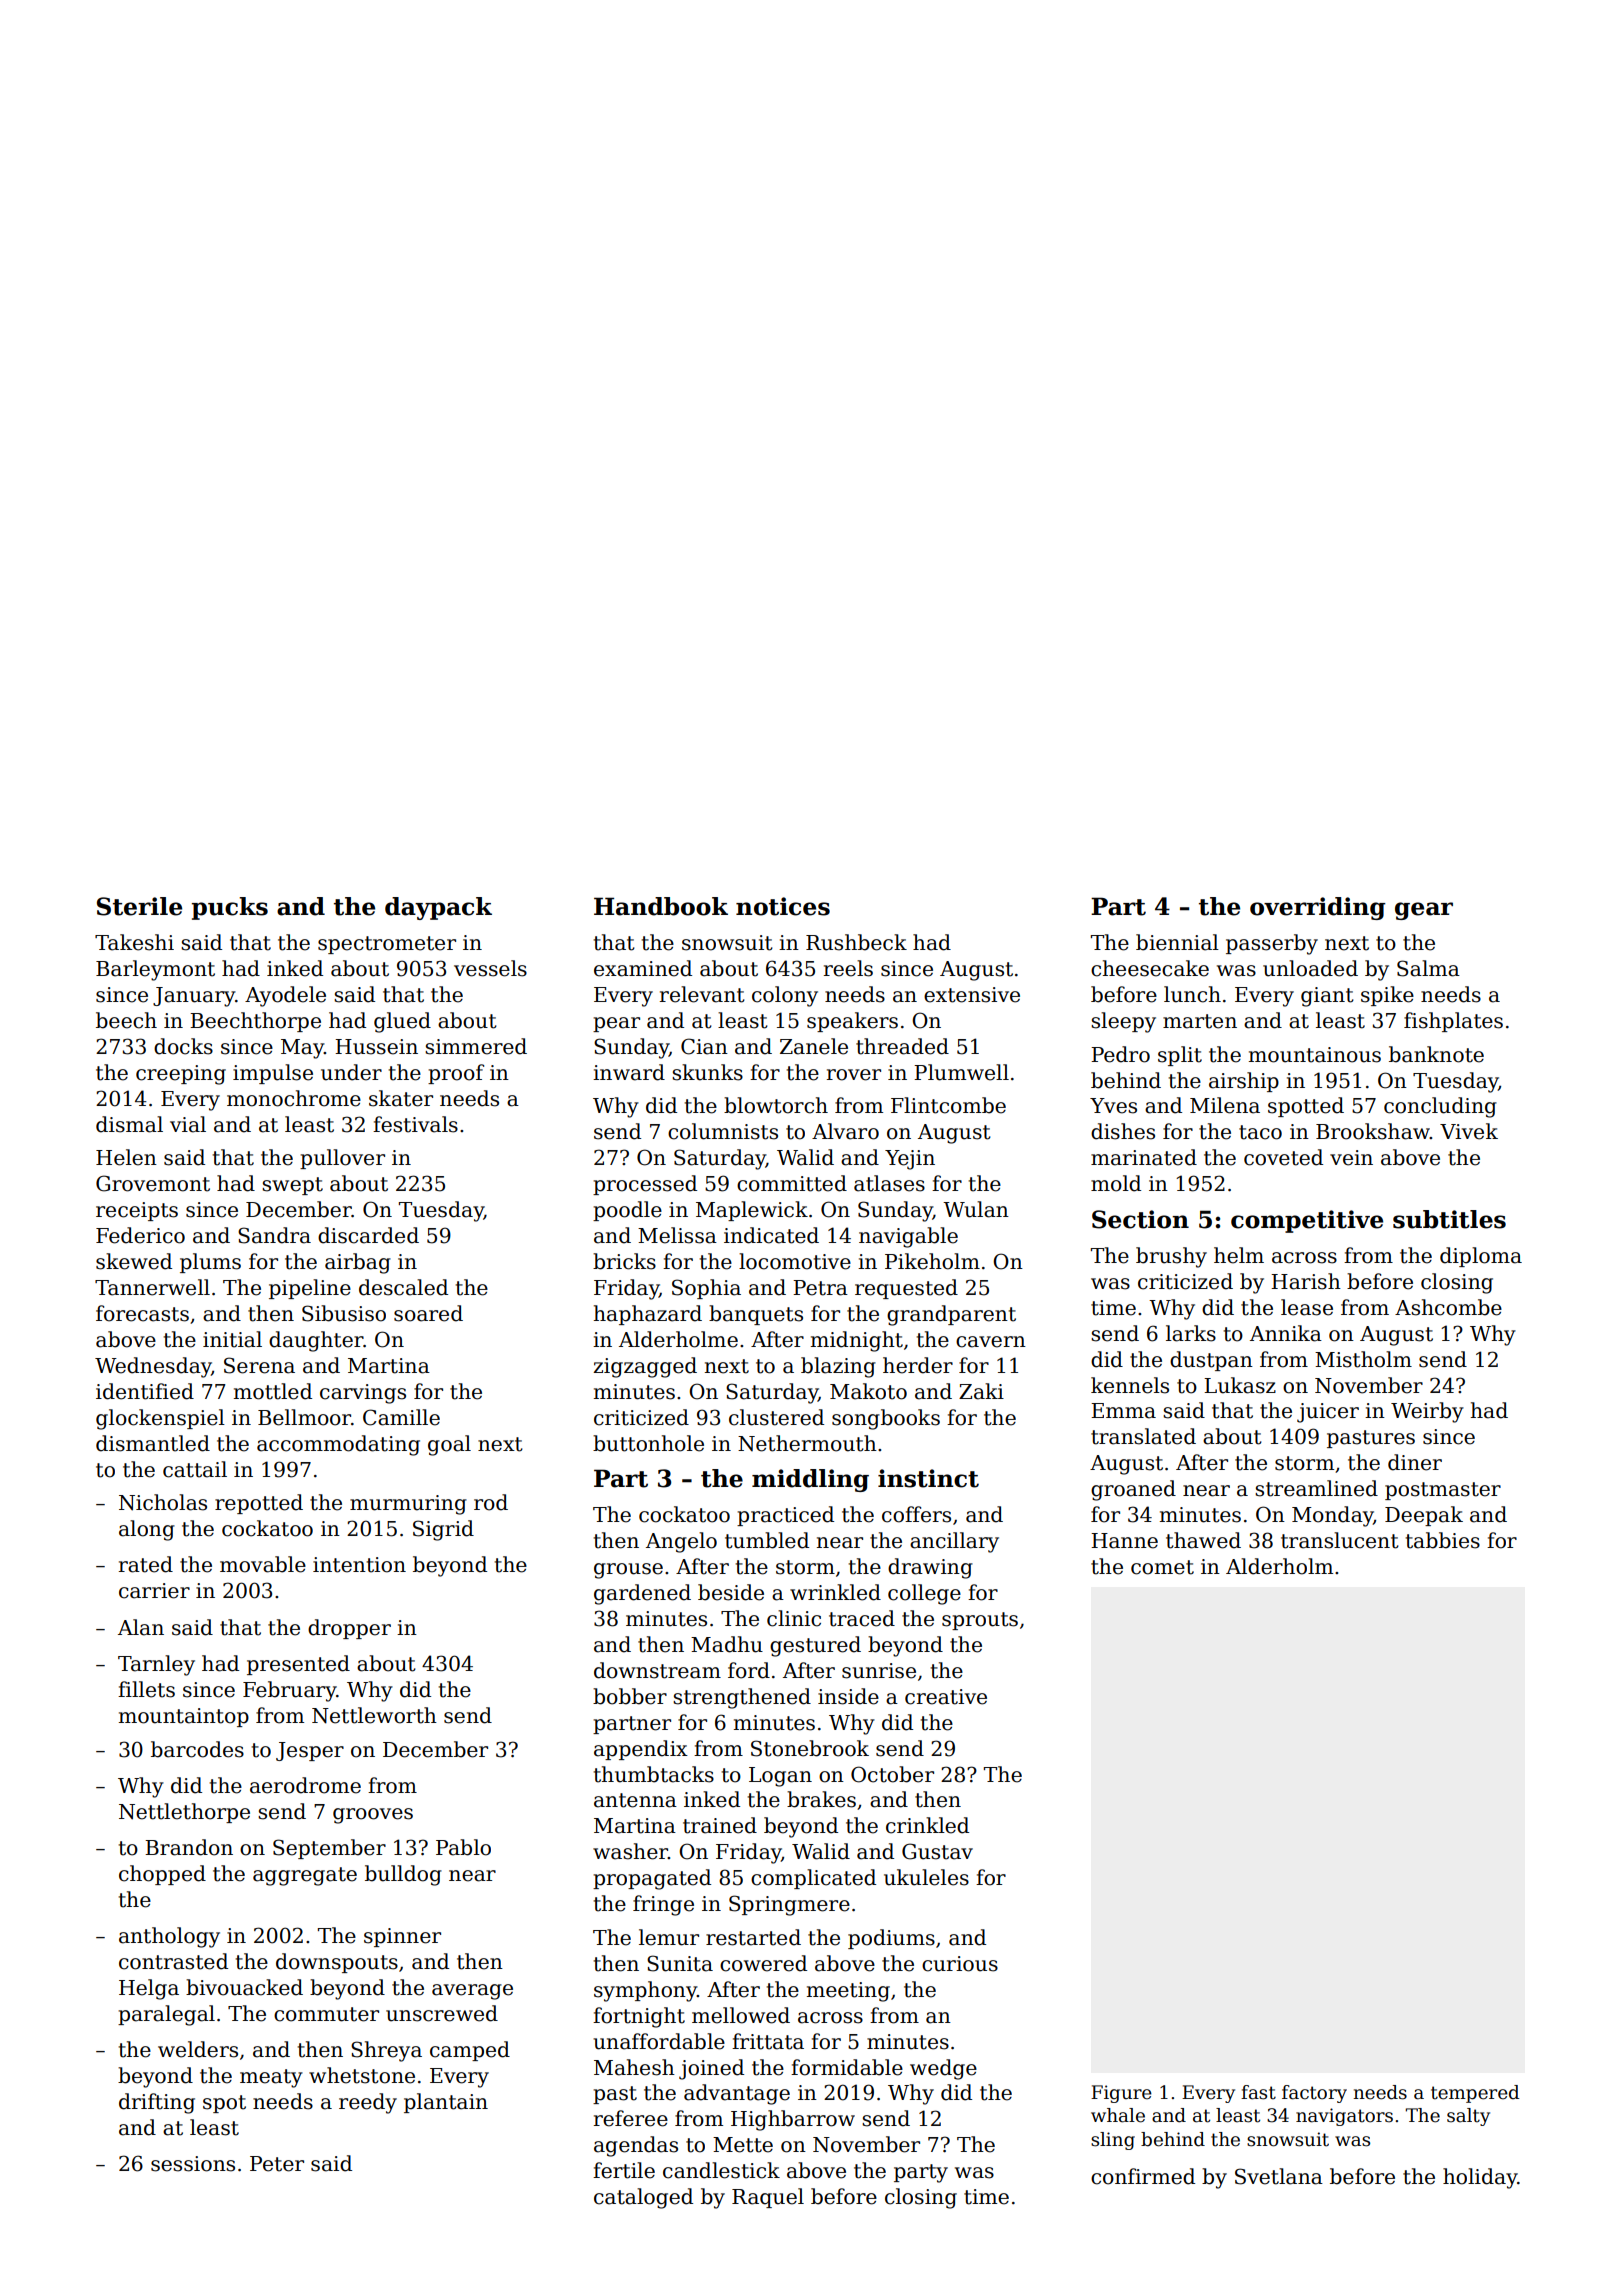 The height and width of the screenshot is (2292, 1620). I want to click on cataloged, so click(643, 2198).
